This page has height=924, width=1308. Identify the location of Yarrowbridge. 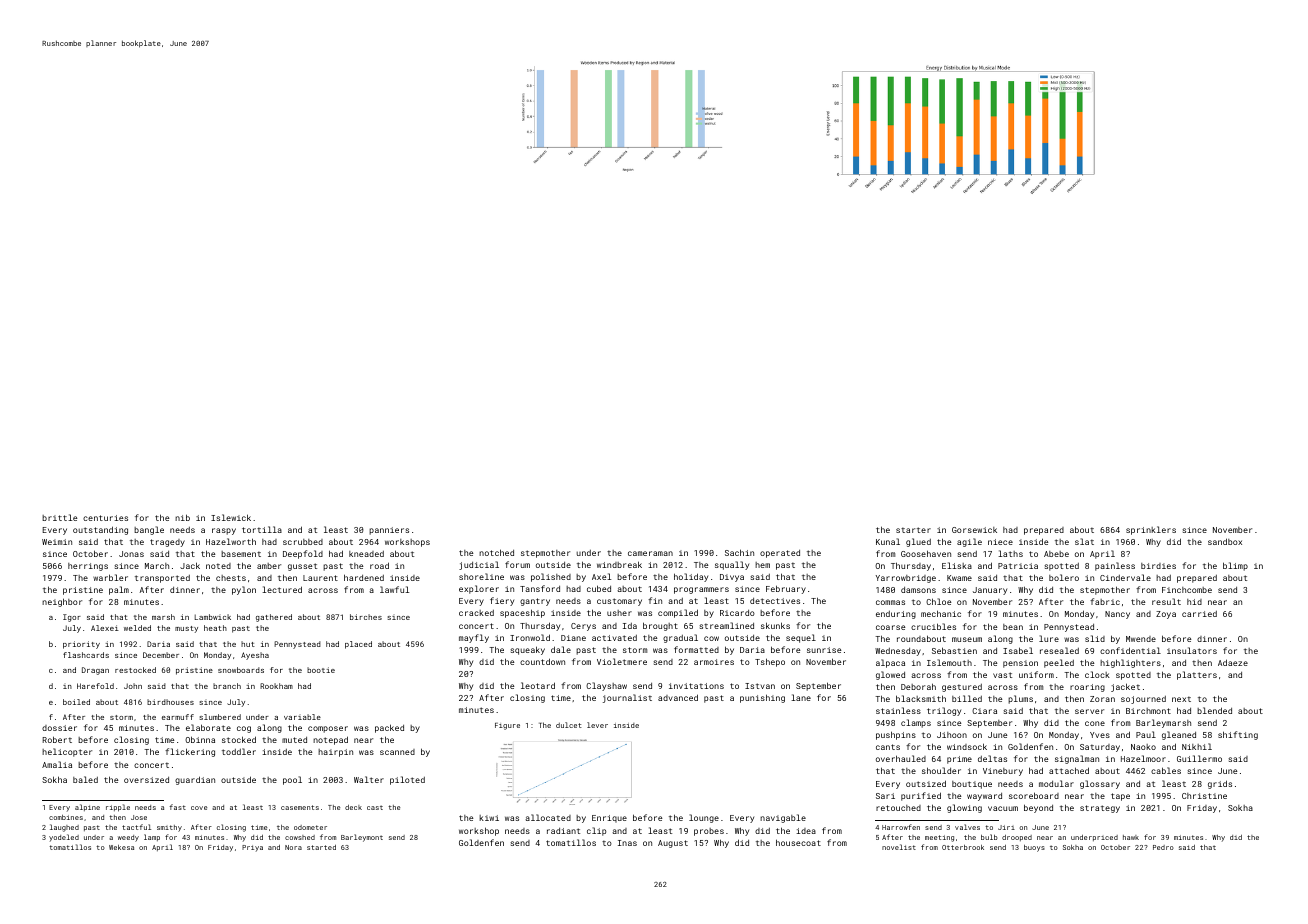
(906, 579).
